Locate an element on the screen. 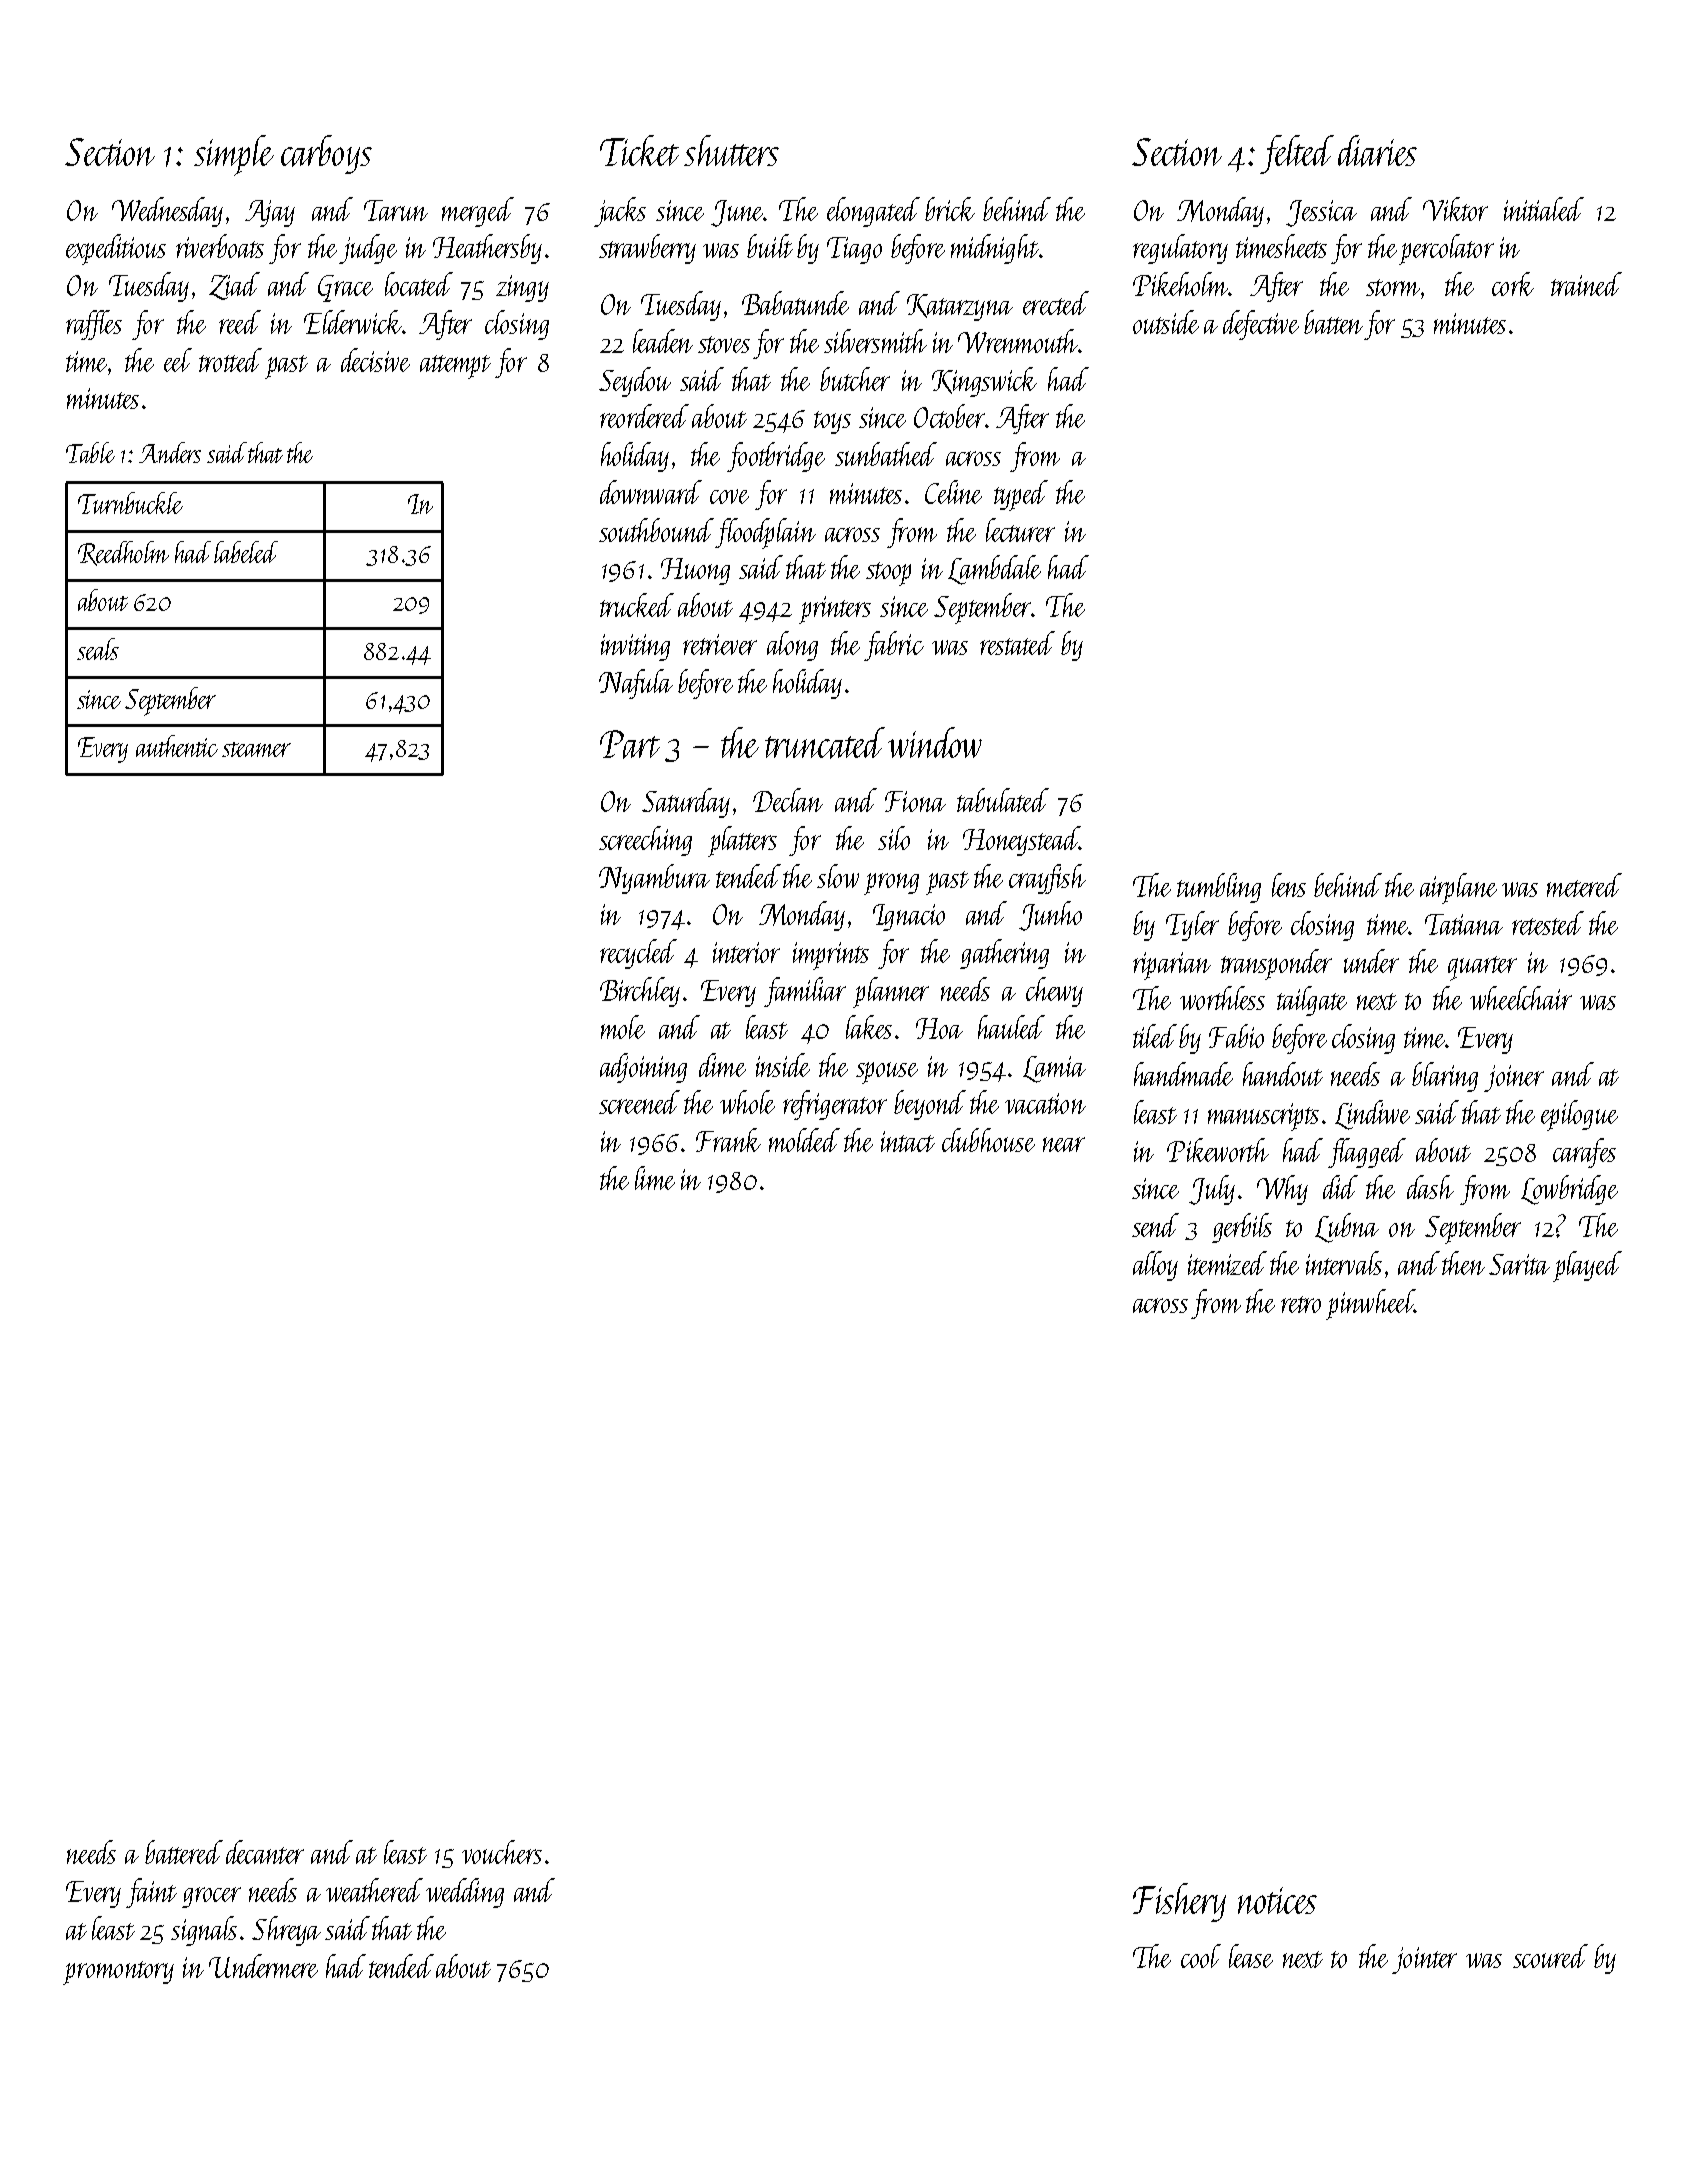 This screenshot has width=1683, height=2178. Ziad is located at coordinates (234, 286).
